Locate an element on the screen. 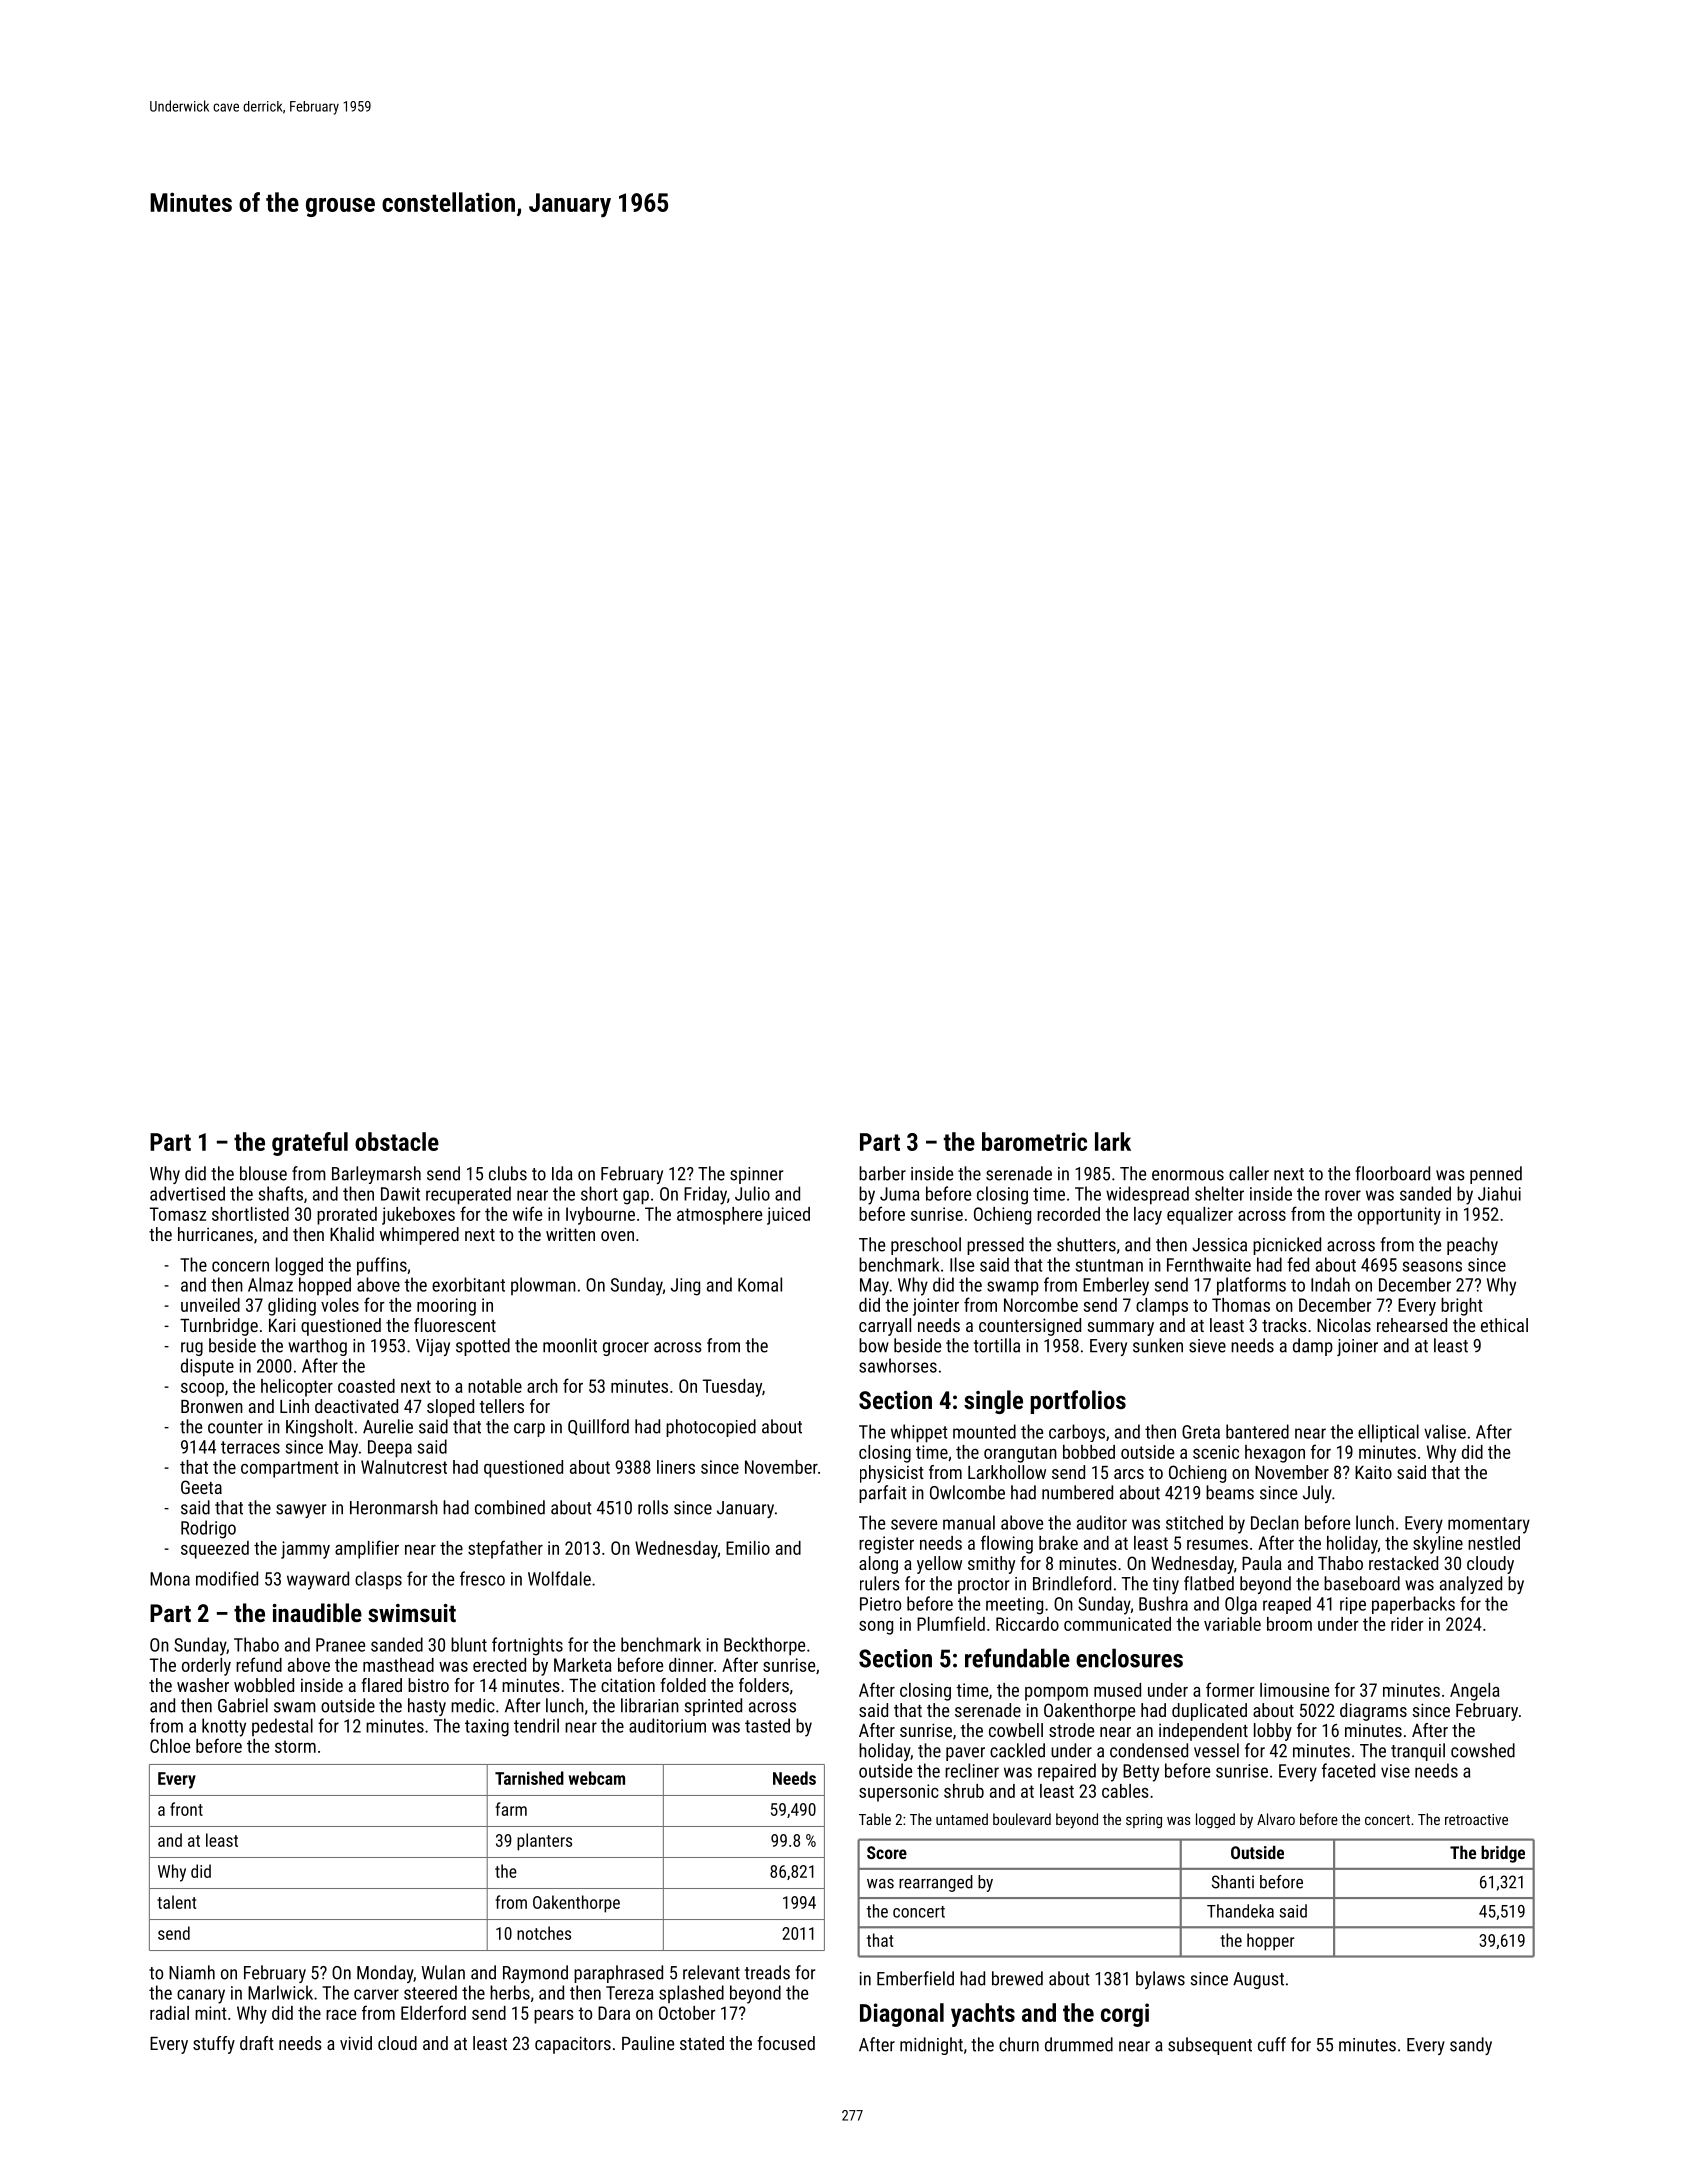  storm is located at coordinates (295, 1746).
